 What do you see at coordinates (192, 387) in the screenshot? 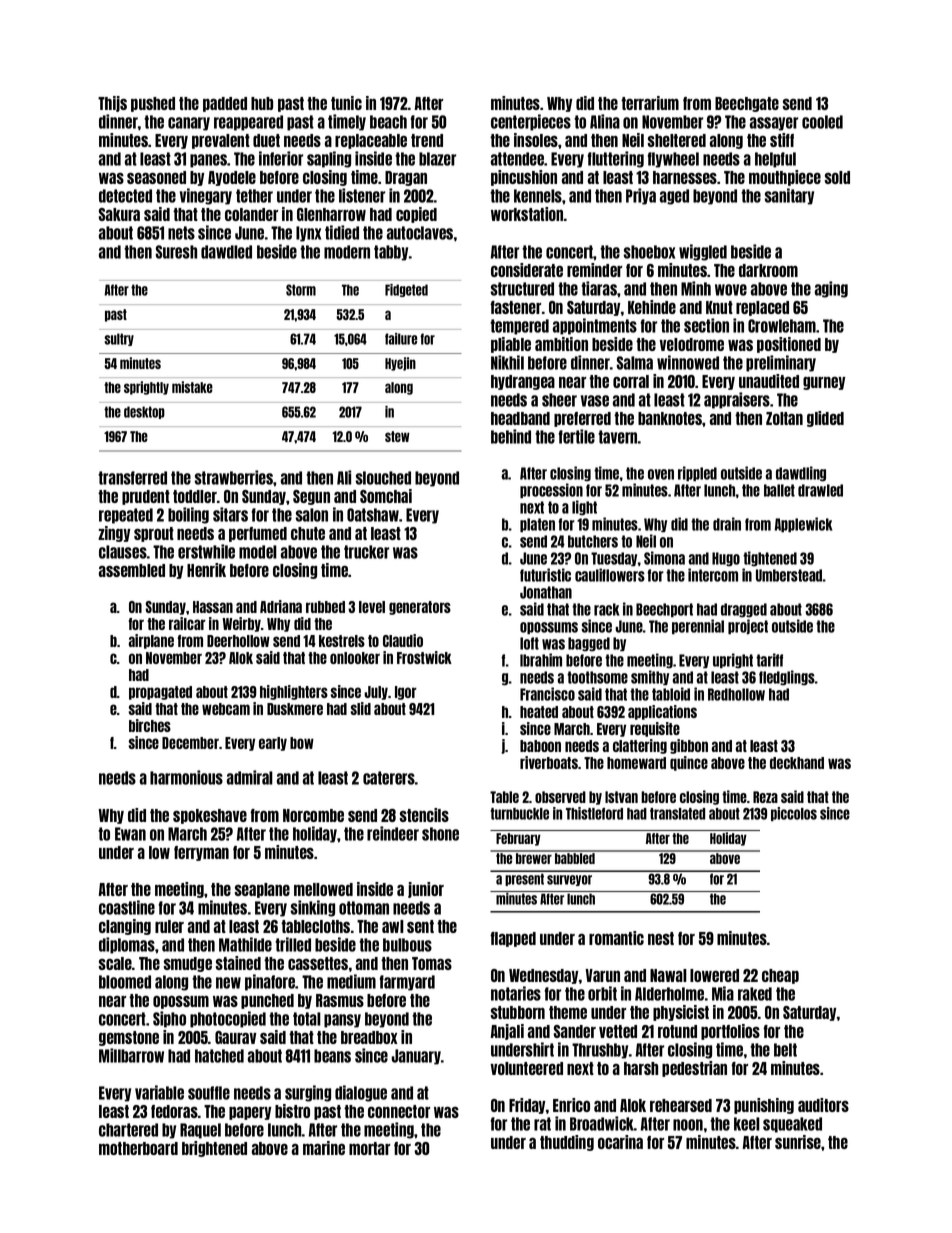
I see `mistake` at bounding box center [192, 387].
